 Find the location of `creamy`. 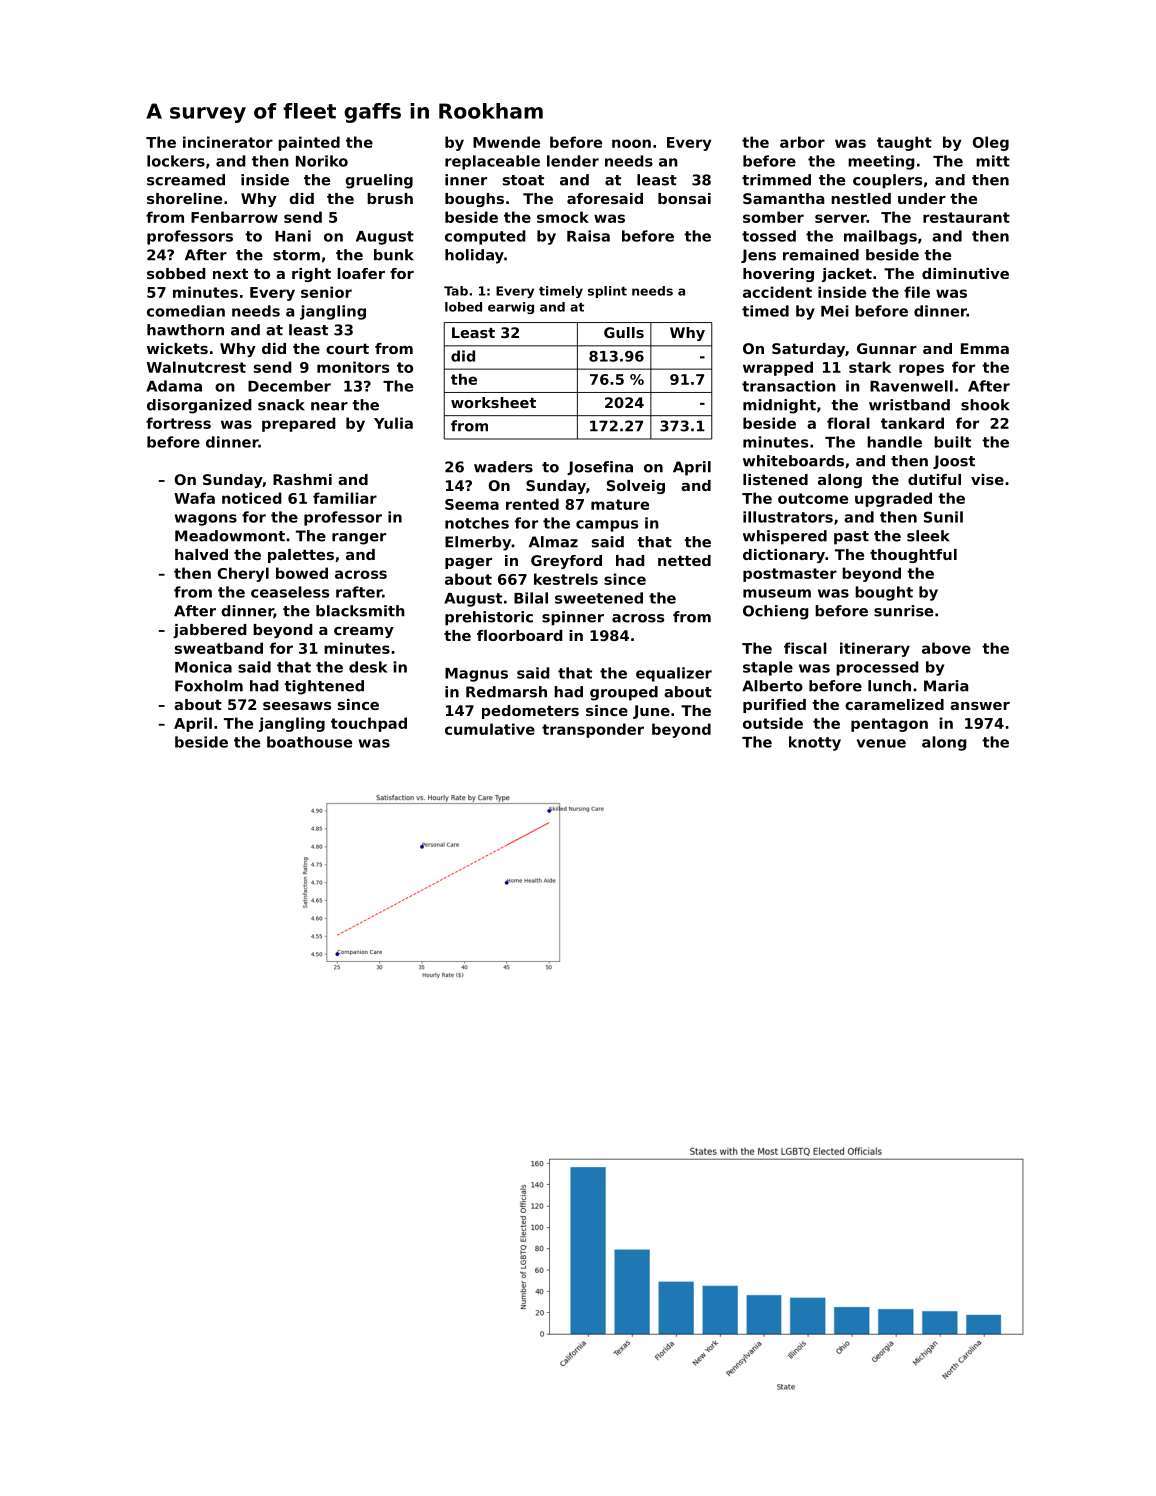

creamy is located at coordinates (364, 632).
